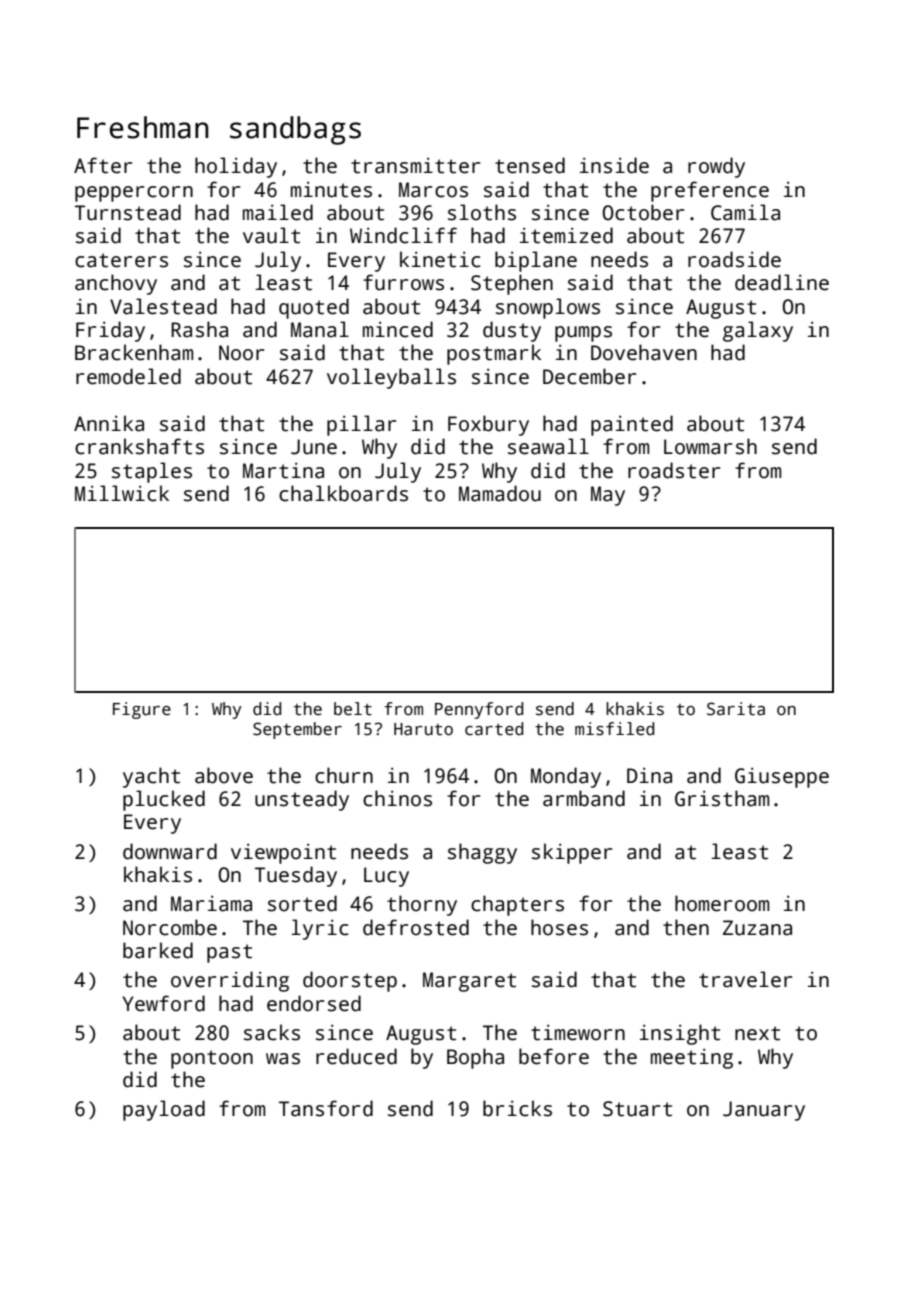 The image size is (908, 1316). What do you see at coordinates (764, 1111) in the screenshot?
I see `January` at bounding box center [764, 1111].
